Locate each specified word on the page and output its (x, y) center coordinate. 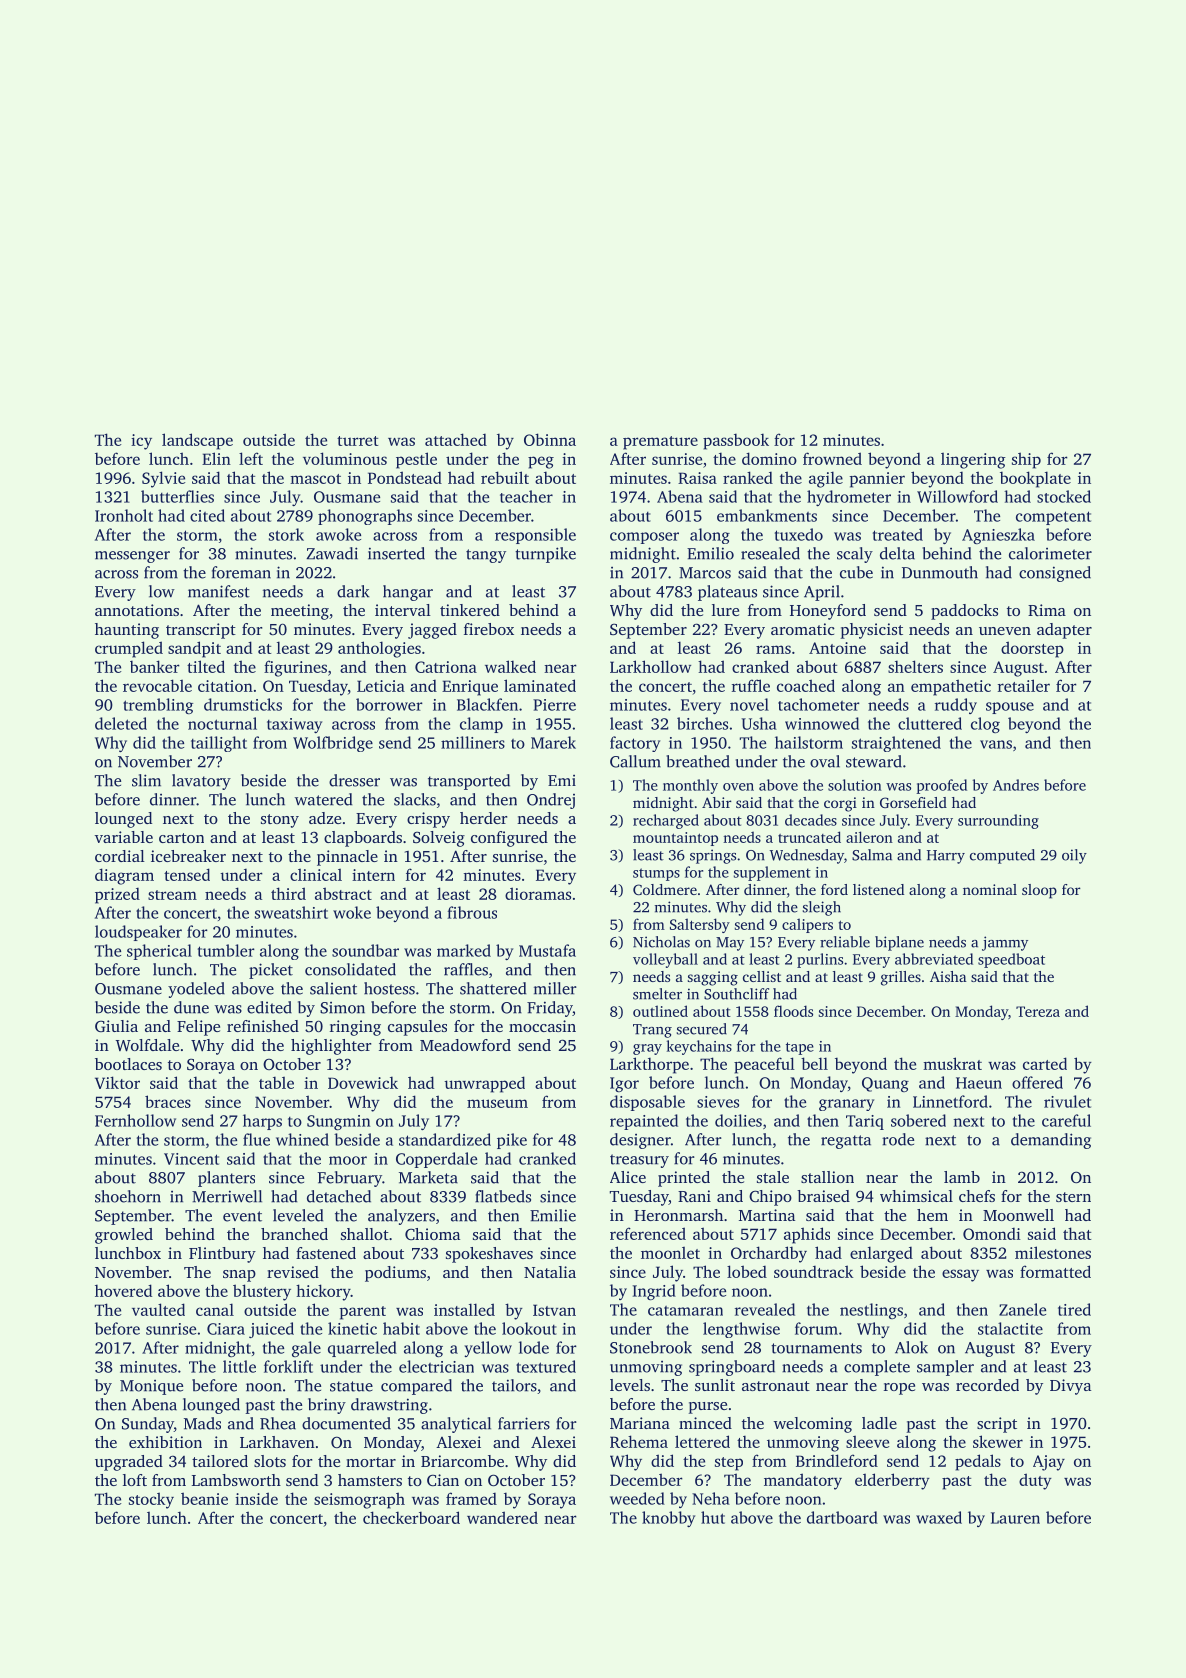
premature (660, 443)
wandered (502, 1517)
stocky (151, 1500)
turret (357, 441)
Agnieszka (998, 536)
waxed (939, 1517)
